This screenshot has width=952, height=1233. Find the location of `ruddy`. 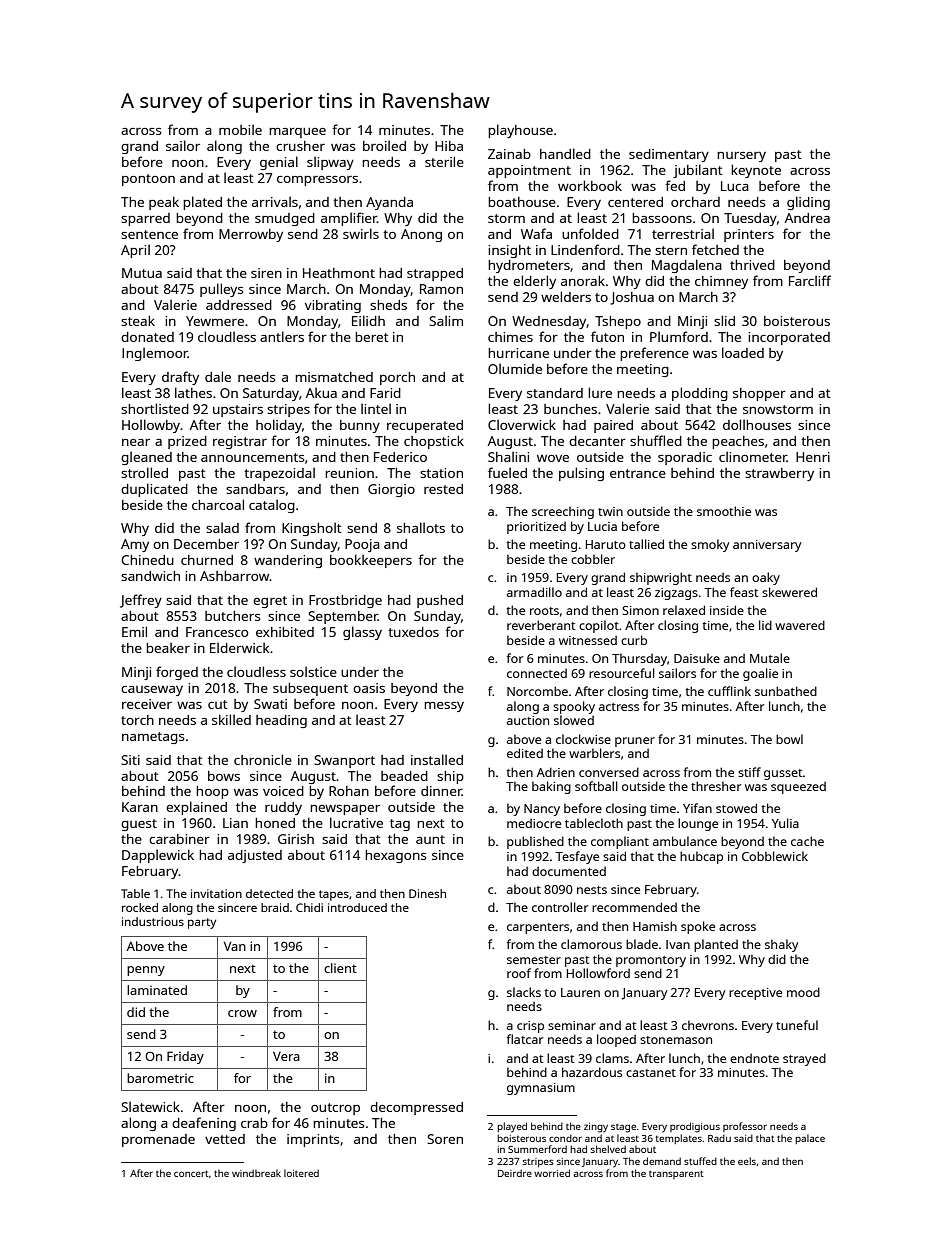

ruddy is located at coordinates (283, 808).
